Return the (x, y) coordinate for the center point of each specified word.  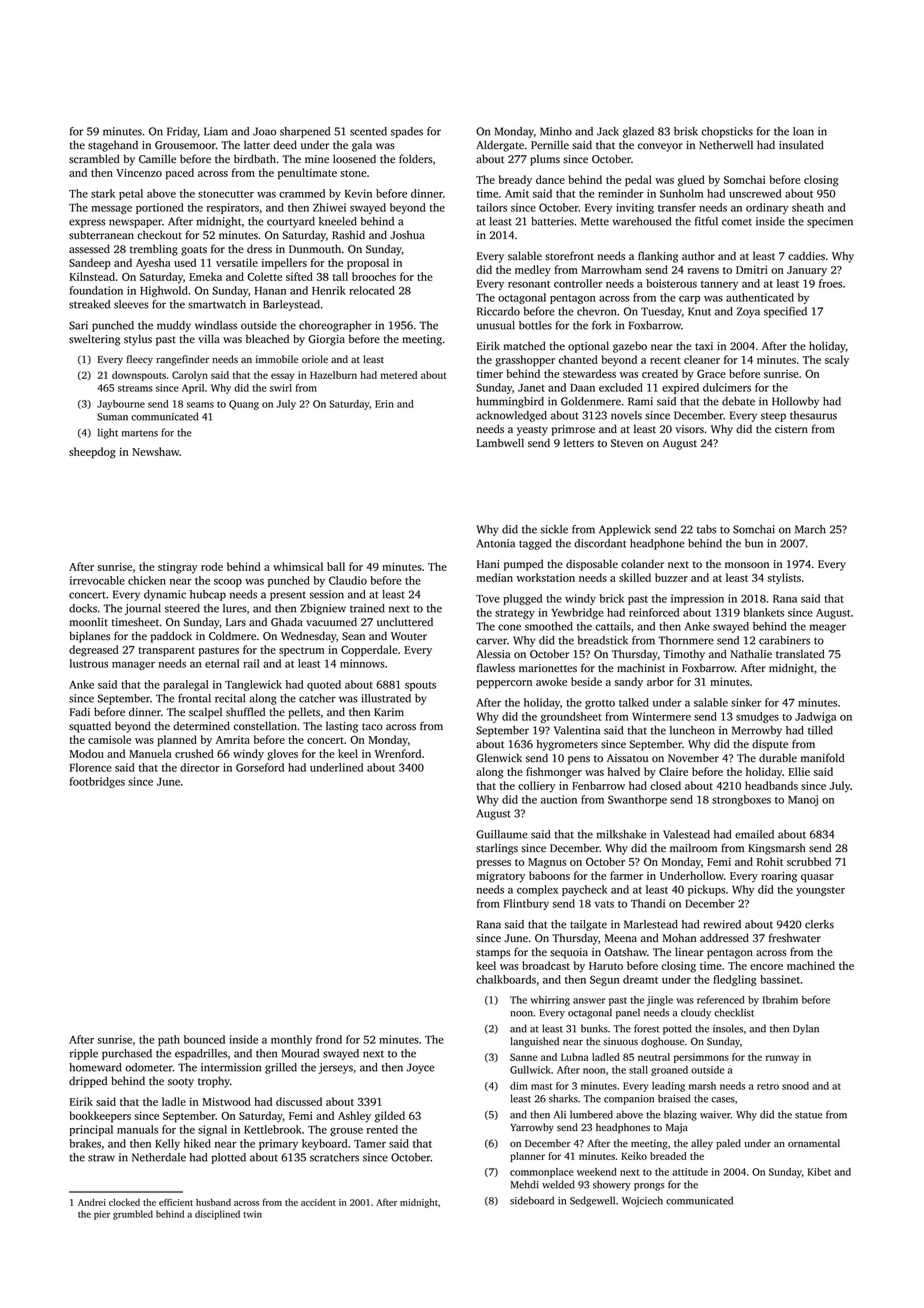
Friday (182, 132)
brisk (686, 131)
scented (368, 131)
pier (102, 1215)
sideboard (532, 1200)
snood (795, 1086)
